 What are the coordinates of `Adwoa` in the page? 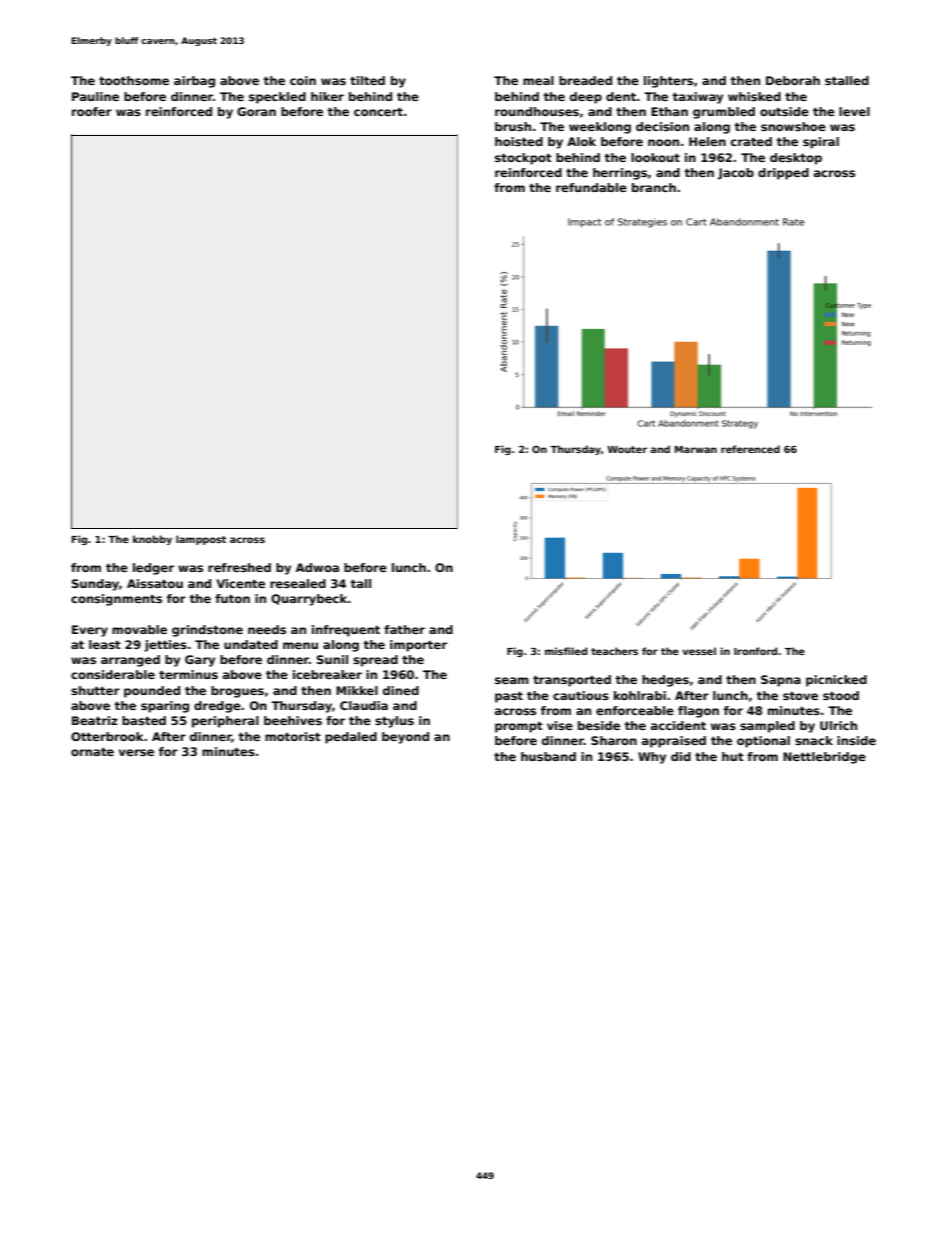 It's located at (317, 567).
